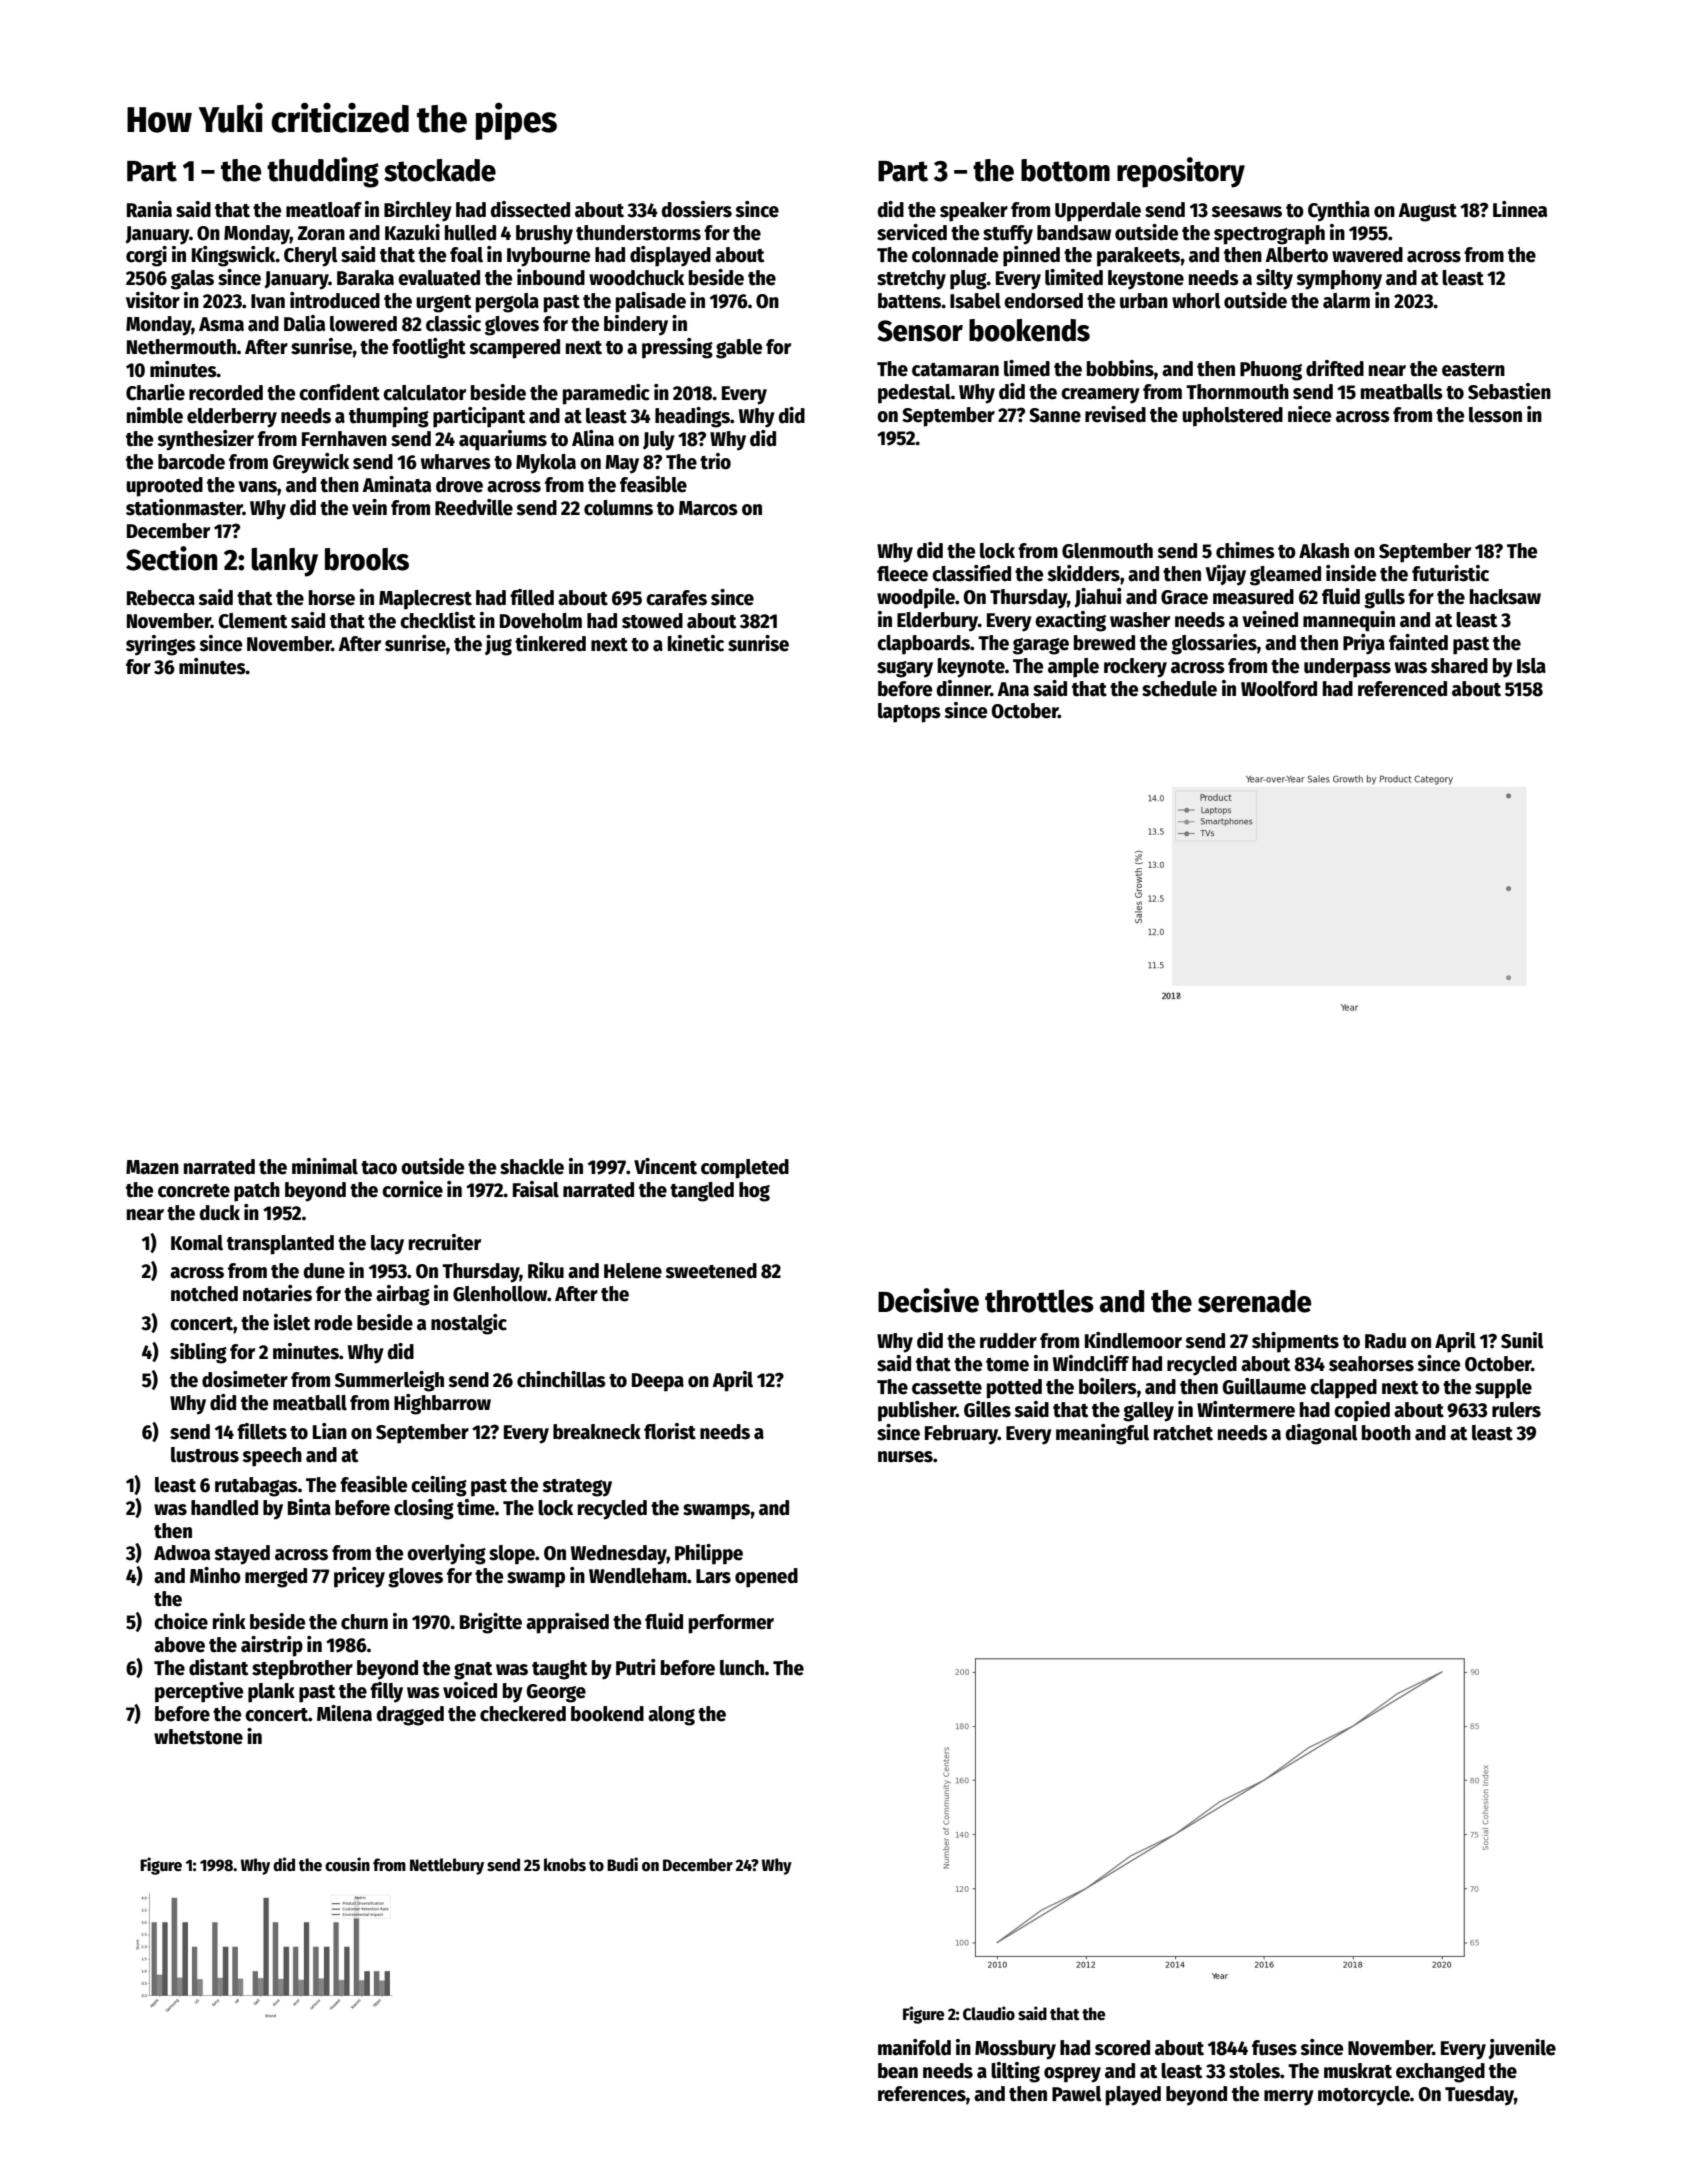 The width and height of the screenshot is (1683, 2178). Describe the element at coordinates (665, 1166) in the screenshot. I see `Vincent` at that location.
